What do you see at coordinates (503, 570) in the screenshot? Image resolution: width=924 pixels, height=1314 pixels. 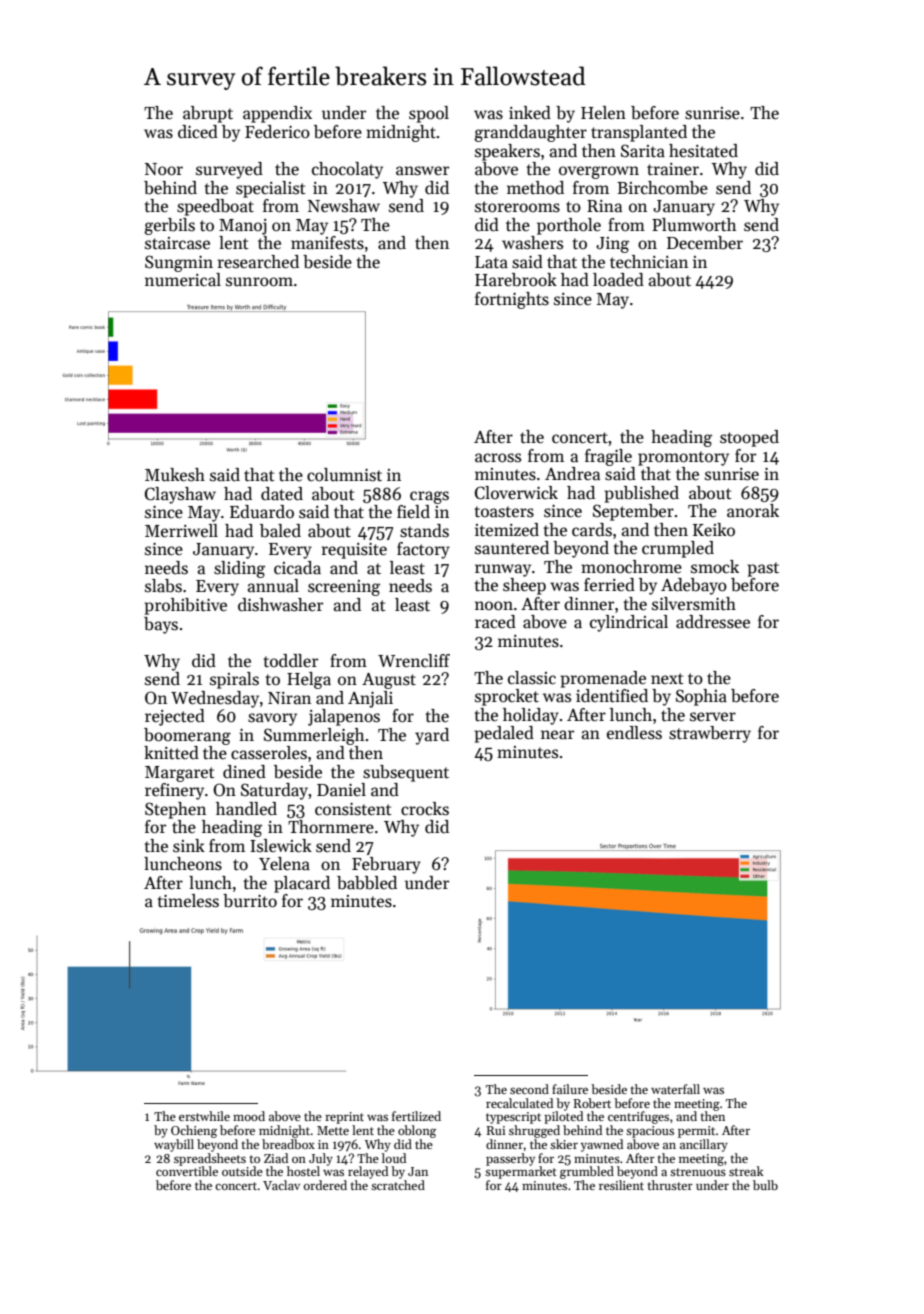 I see `runway` at bounding box center [503, 570].
